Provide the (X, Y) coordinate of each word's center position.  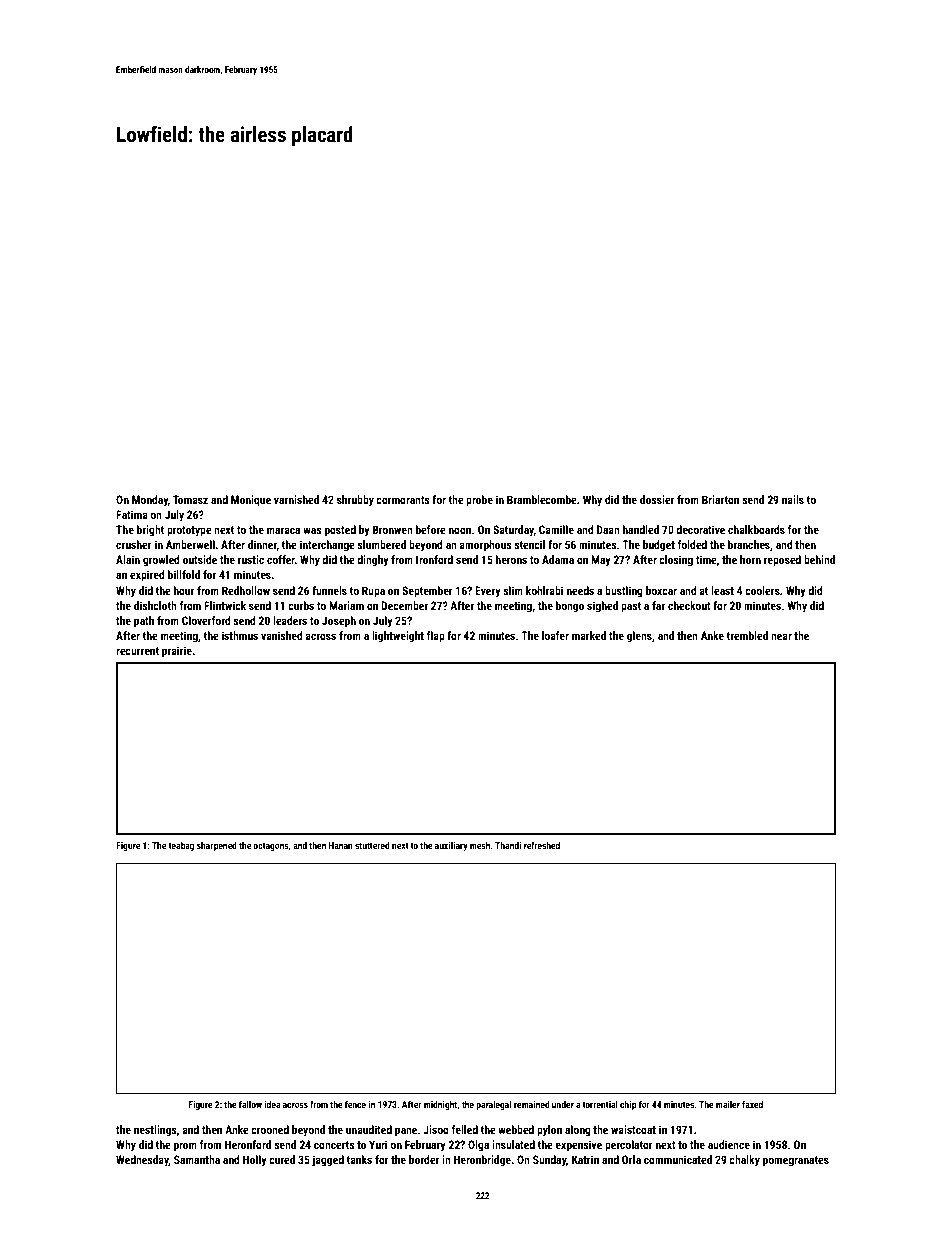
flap (436, 637)
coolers (762, 590)
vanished (282, 635)
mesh (480, 845)
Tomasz (190, 499)
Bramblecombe (542, 499)
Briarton (720, 499)
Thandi (508, 845)
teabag (181, 846)
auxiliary (451, 846)
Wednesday (142, 1161)
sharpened (217, 846)
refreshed (542, 845)
